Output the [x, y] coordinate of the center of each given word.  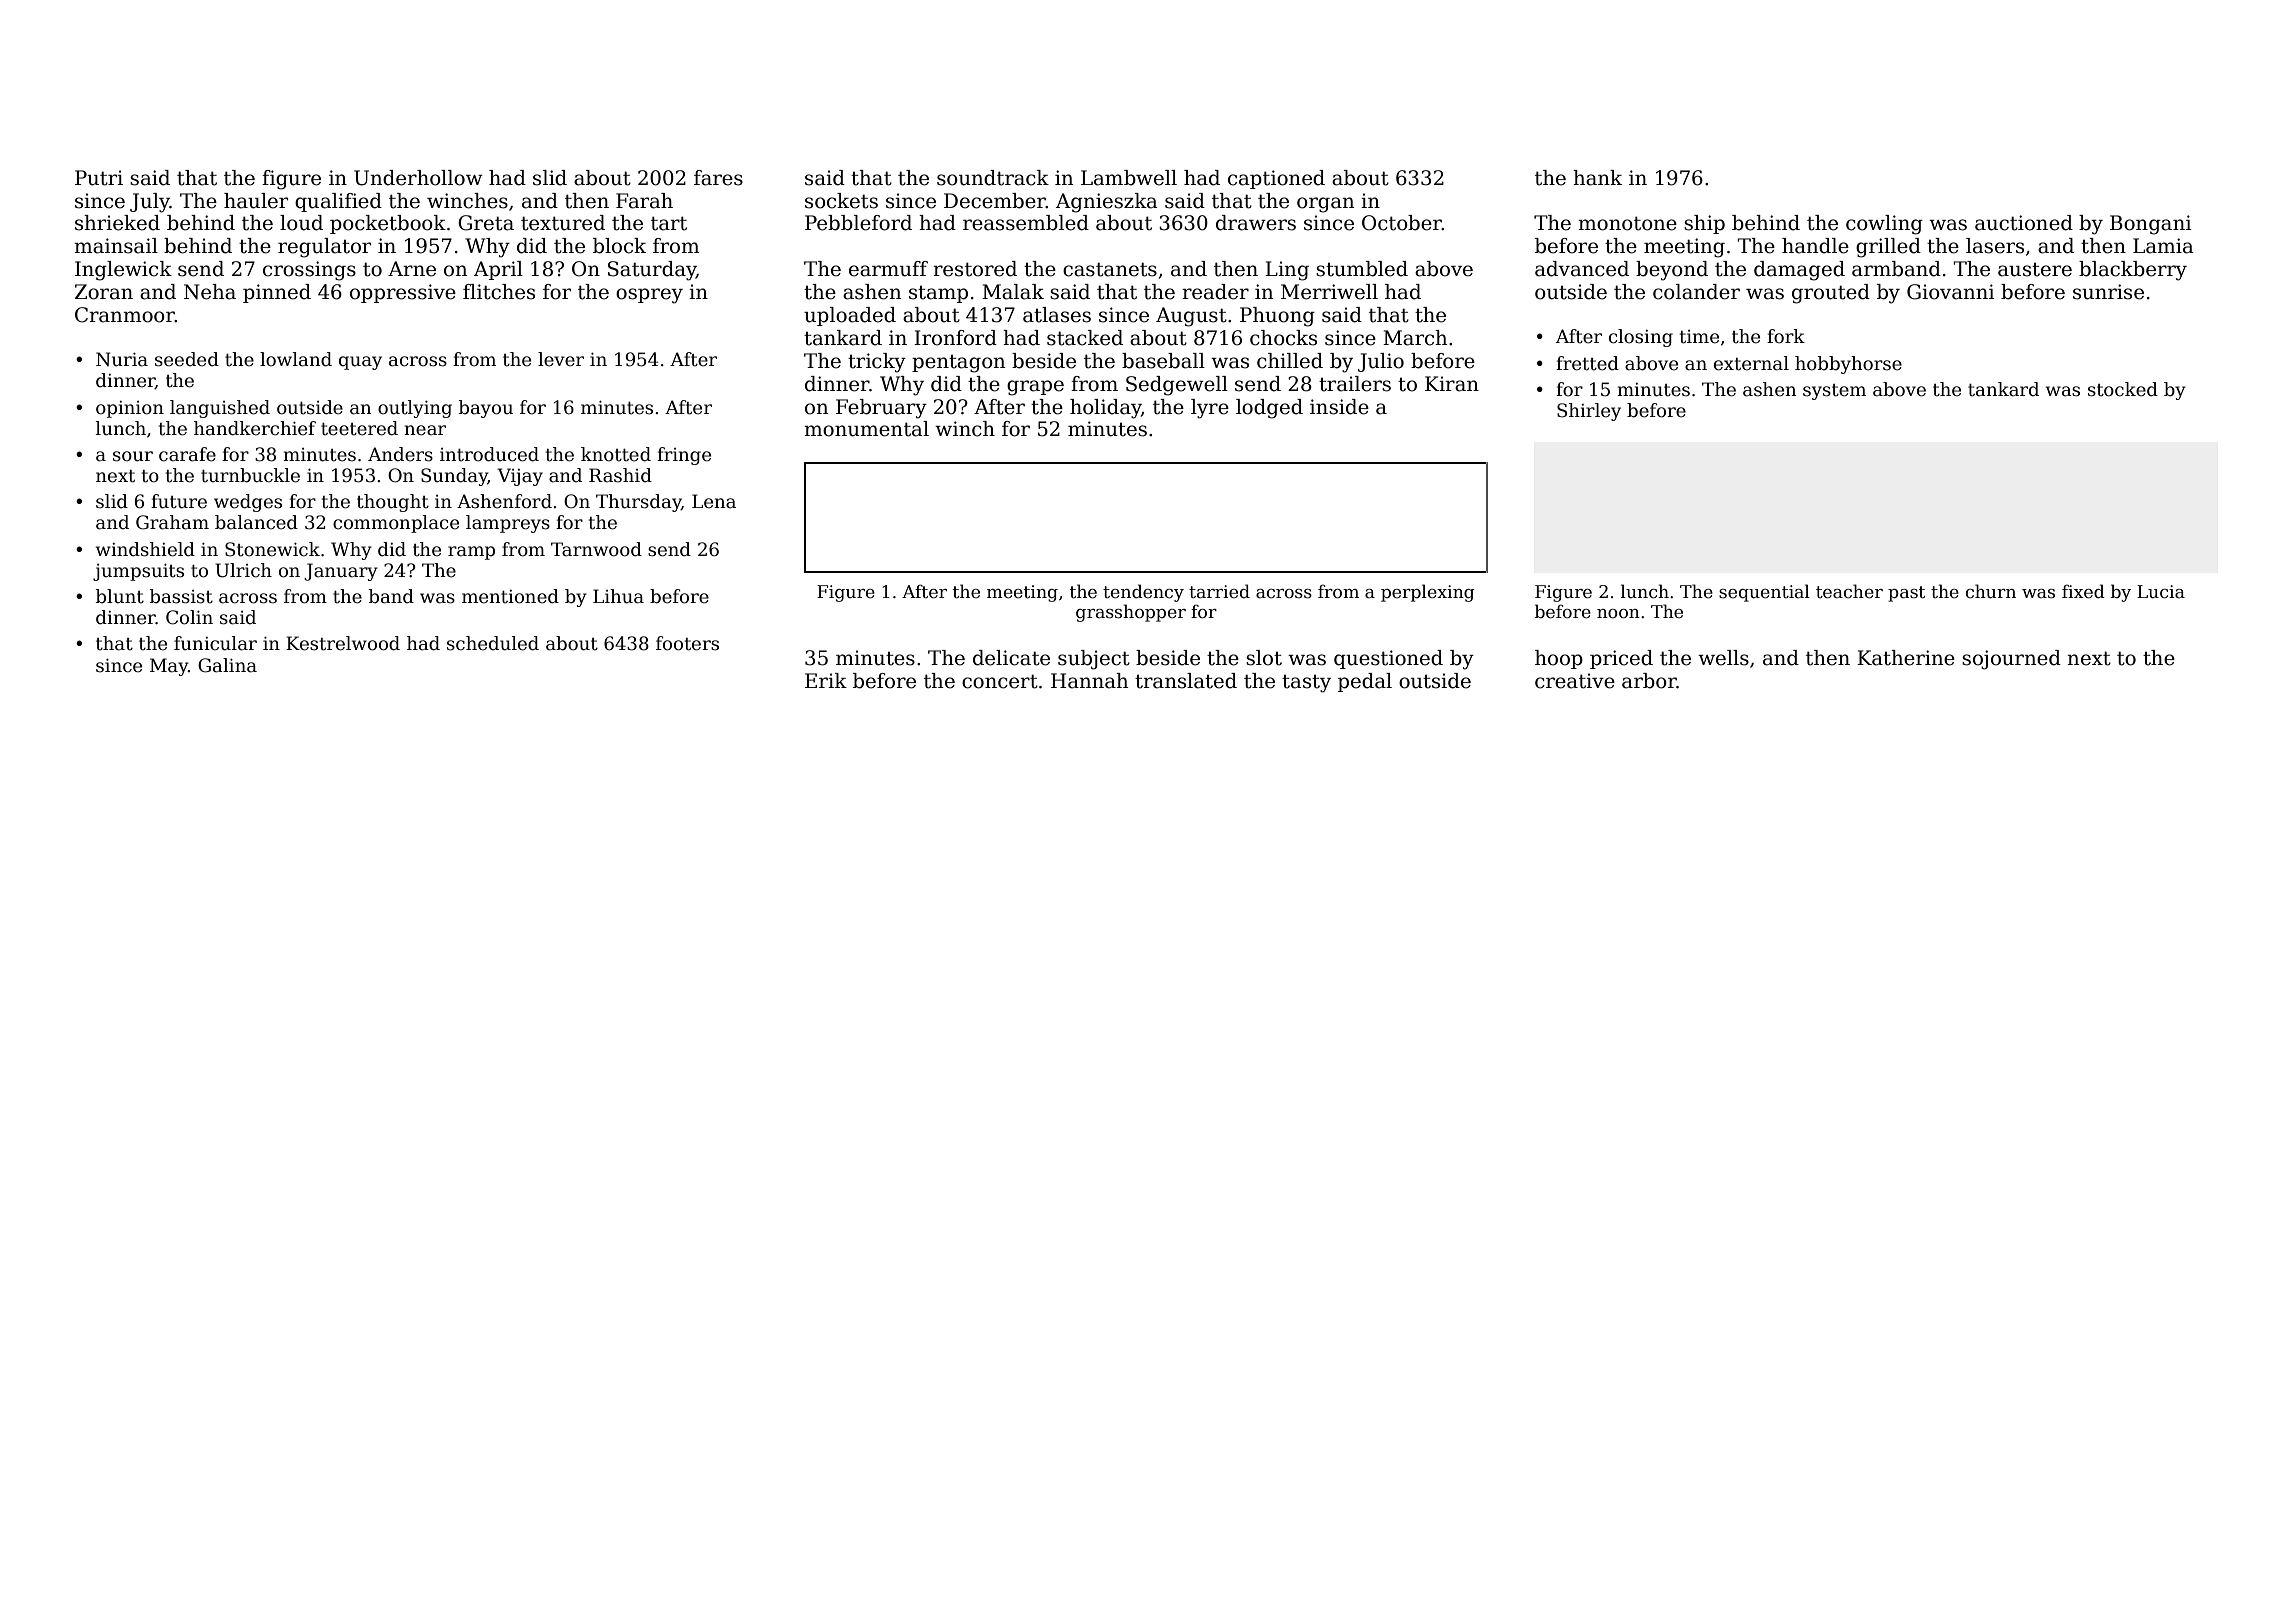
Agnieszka [1107, 203]
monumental [866, 429]
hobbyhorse [1848, 365]
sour [133, 456]
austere [2035, 270]
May [169, 667]
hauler [256, 201]
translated [1186, 681]
